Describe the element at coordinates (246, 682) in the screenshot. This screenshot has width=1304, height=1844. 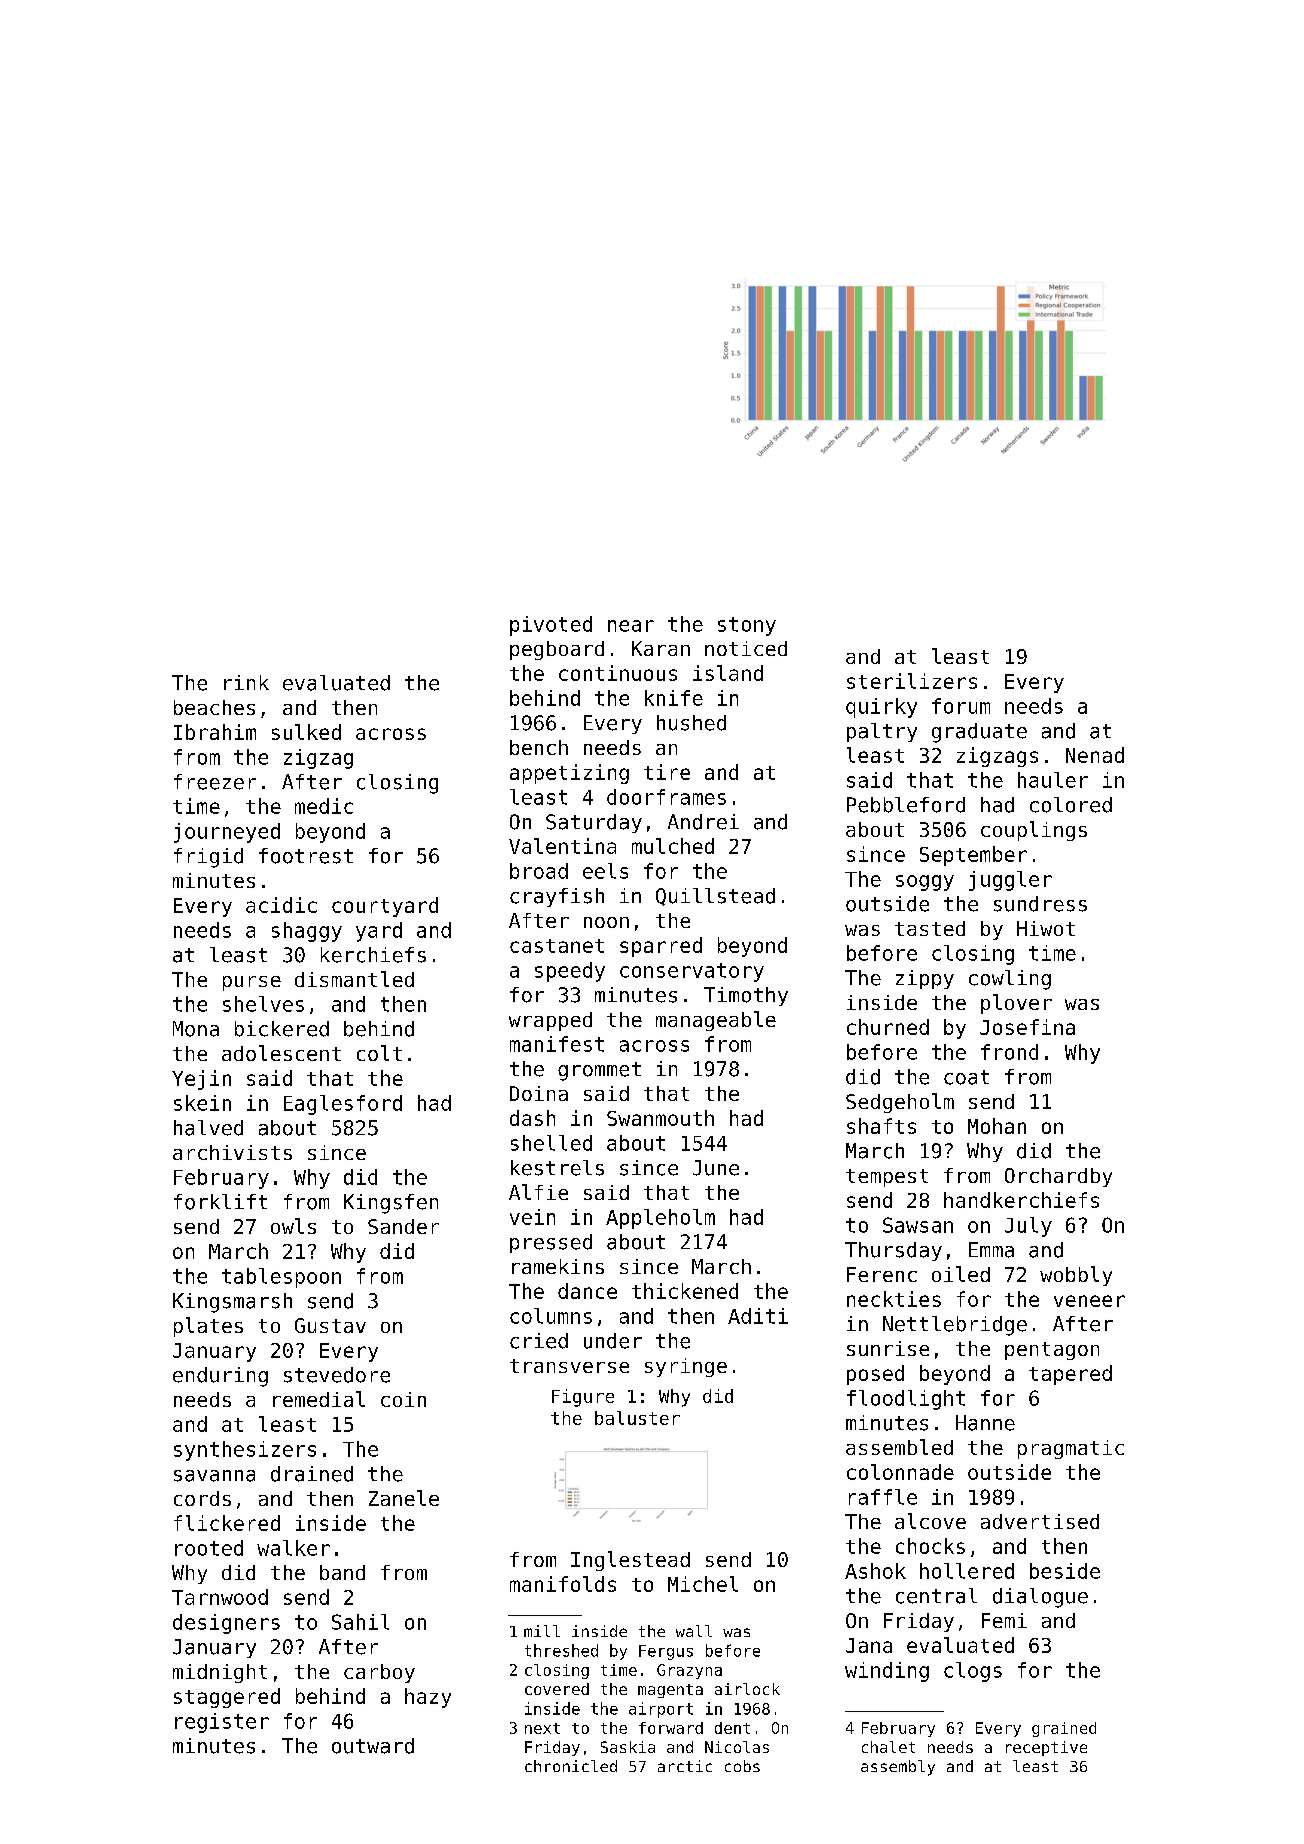
I see `rink` at that location.
